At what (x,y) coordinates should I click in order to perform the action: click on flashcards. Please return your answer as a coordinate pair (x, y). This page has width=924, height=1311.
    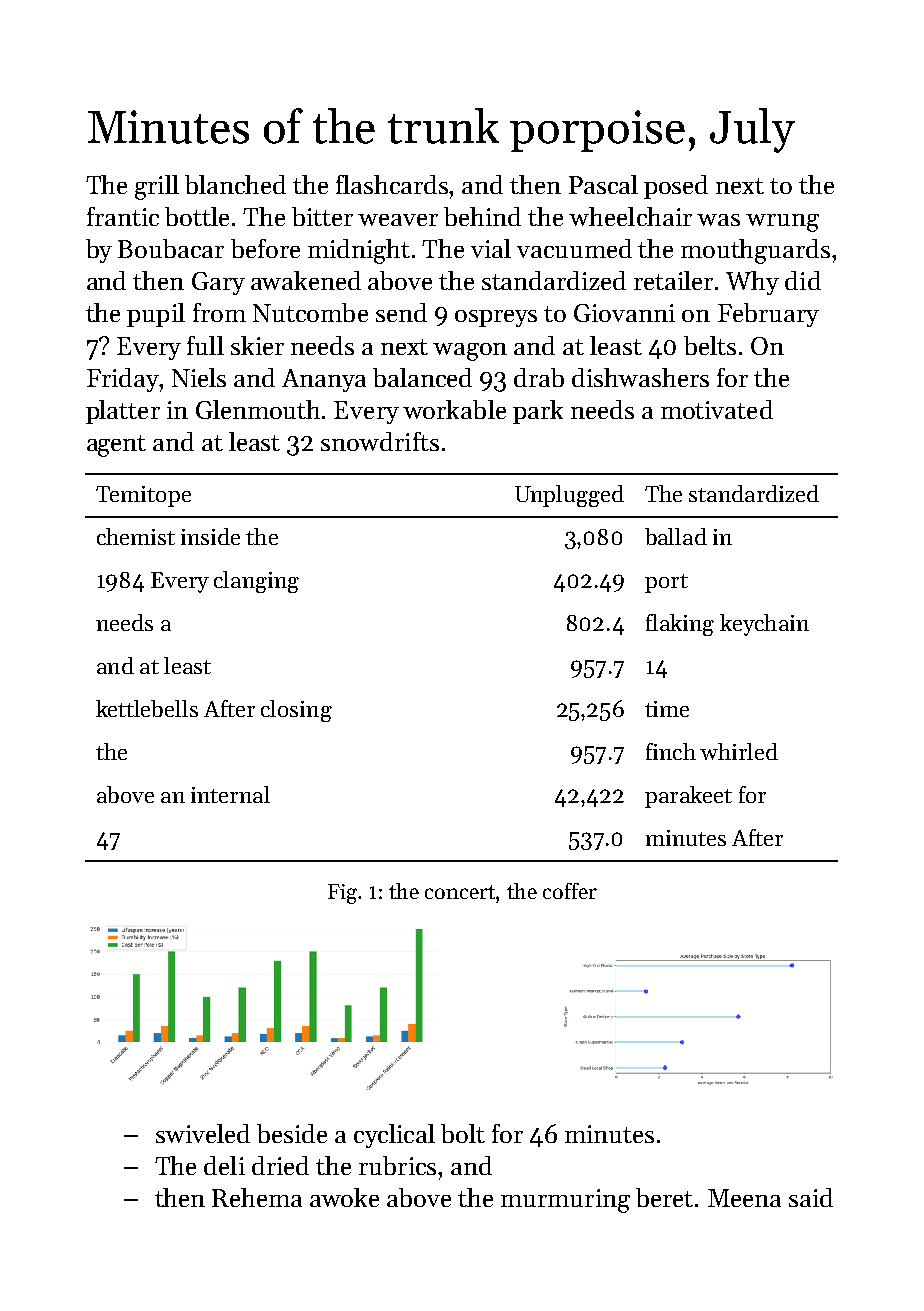
    Looking at the image, I should click on (393, 184).
